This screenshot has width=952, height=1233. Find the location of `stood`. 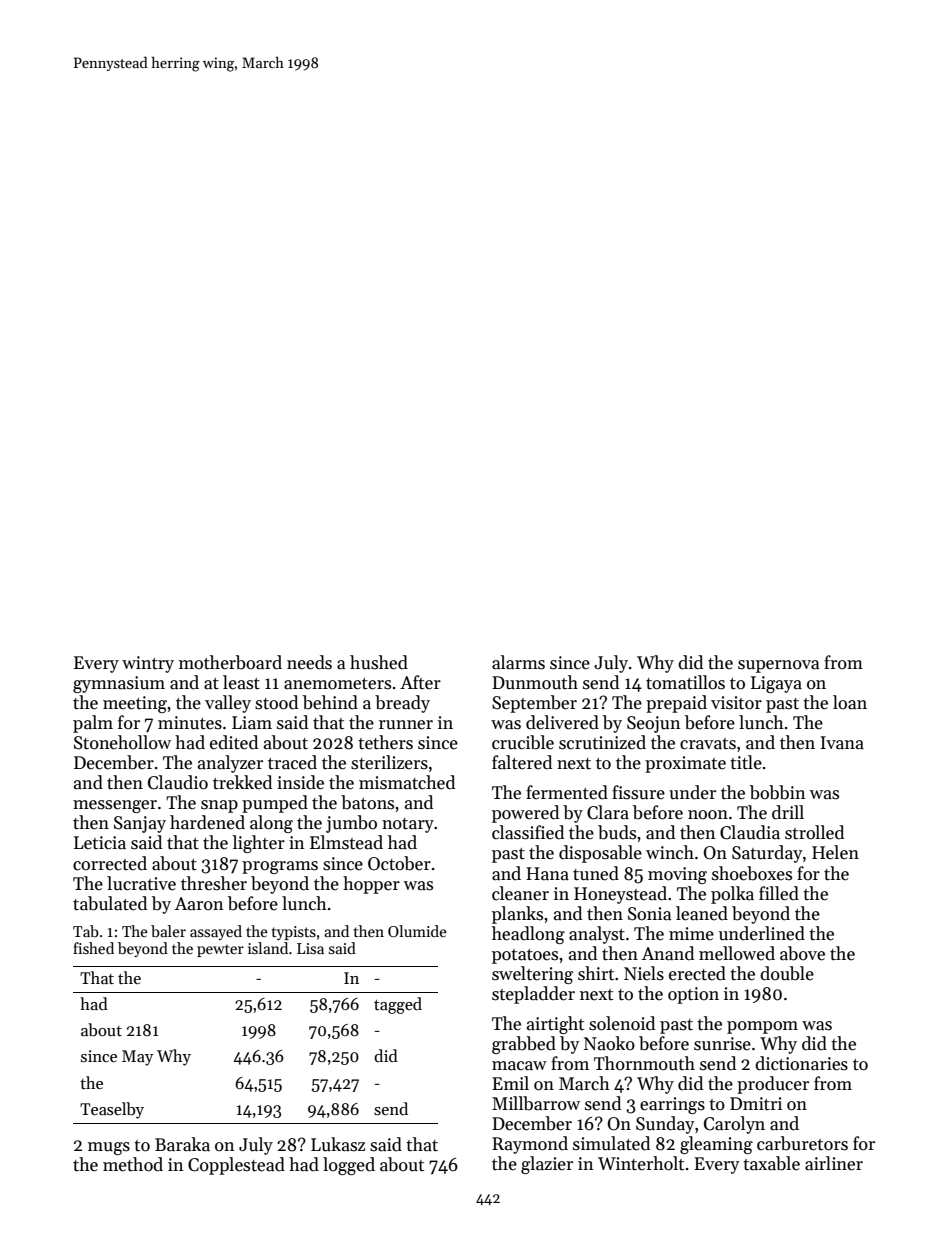

stood is located at coordinates (276, 702).
